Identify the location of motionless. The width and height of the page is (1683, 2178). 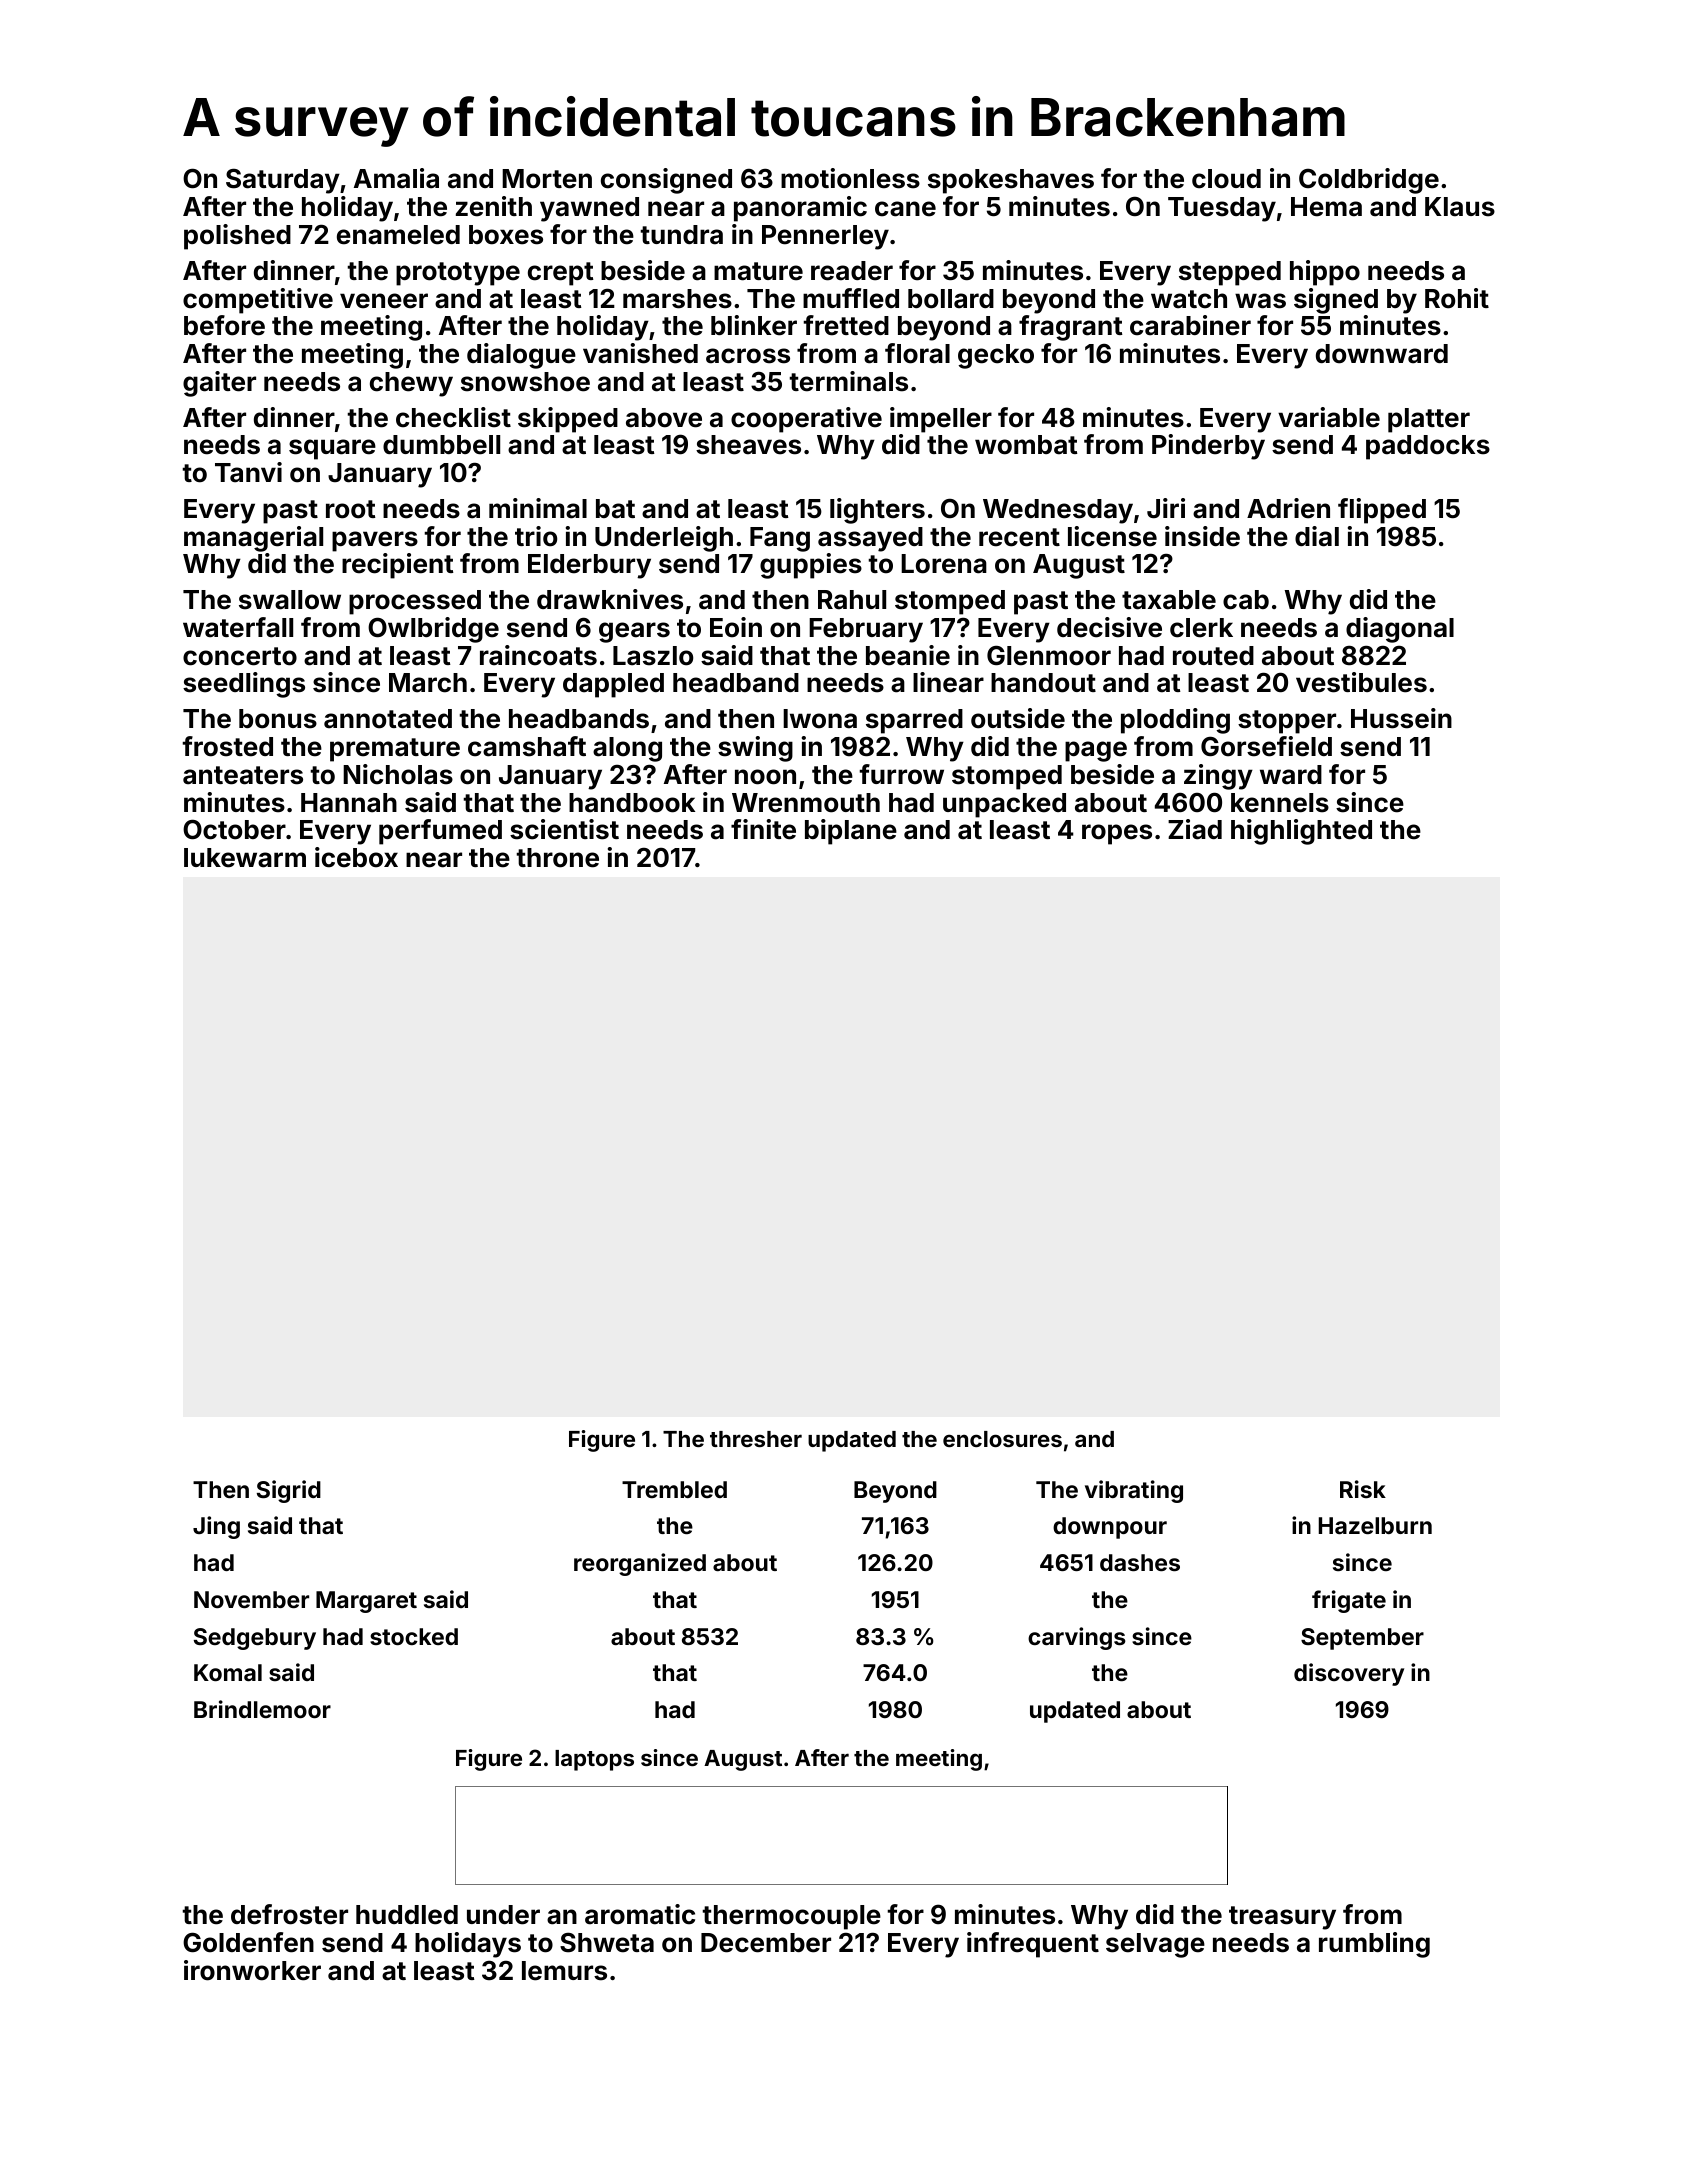
(850, 178).
